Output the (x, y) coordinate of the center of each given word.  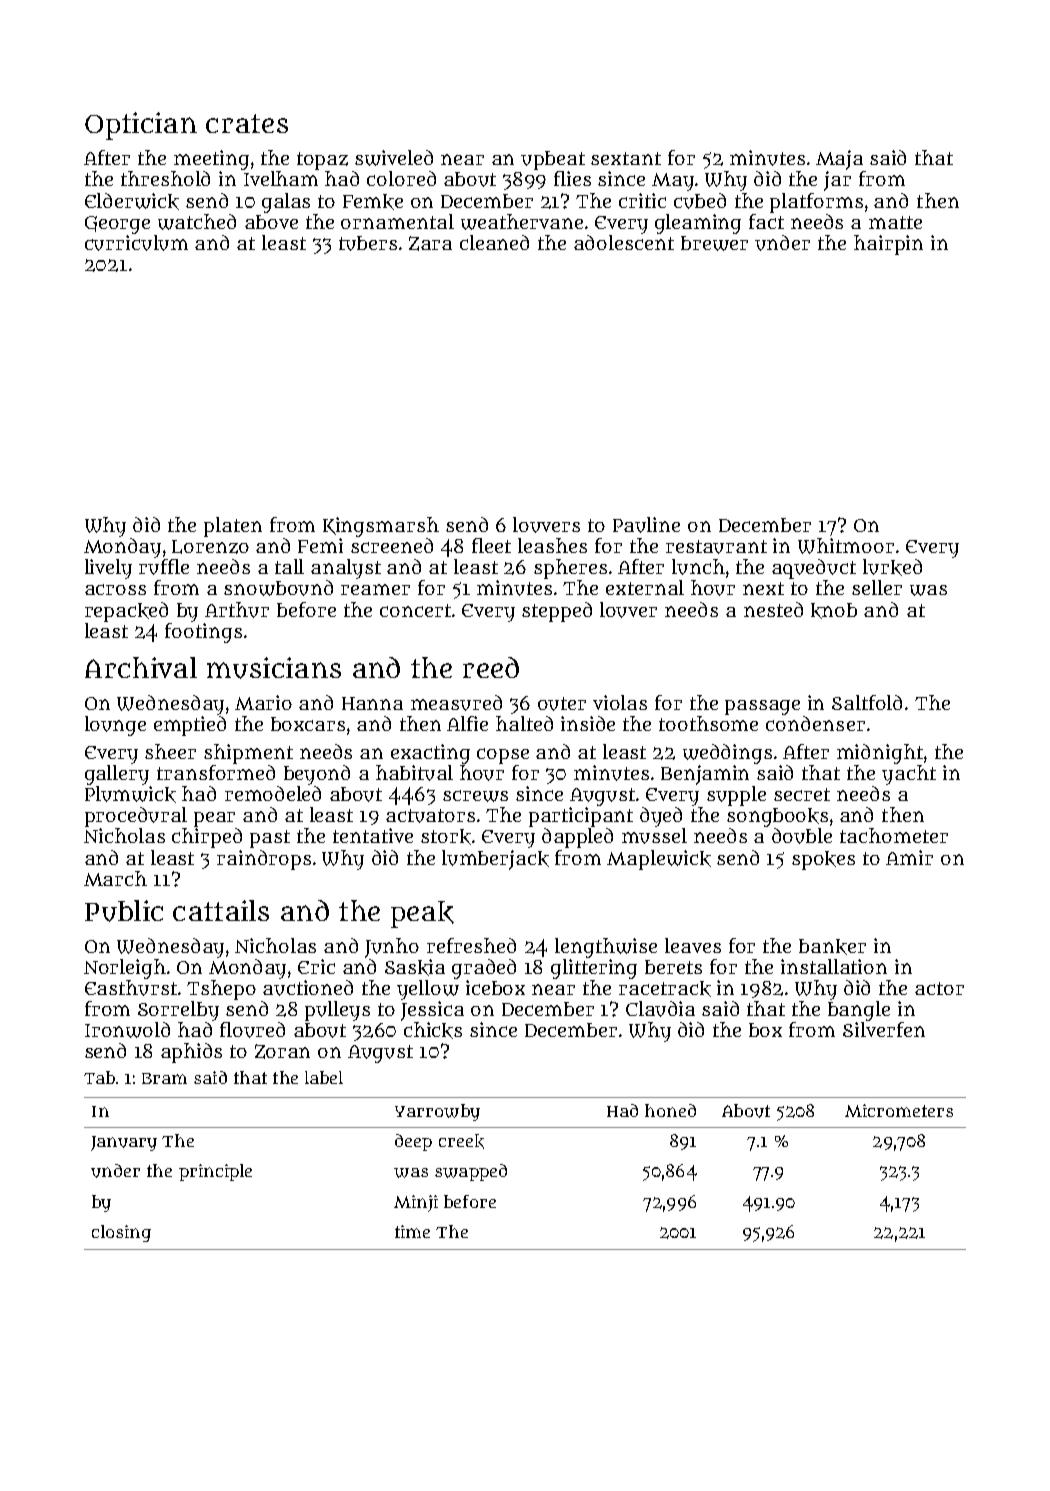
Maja (839, 160)
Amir (909, 857)
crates (247, 123)
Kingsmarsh (381, 527)
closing (121, 1233)
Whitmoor (846, 546)
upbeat (553, 160)
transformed (216, 772)
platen (233, 527)
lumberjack (495, 860)
